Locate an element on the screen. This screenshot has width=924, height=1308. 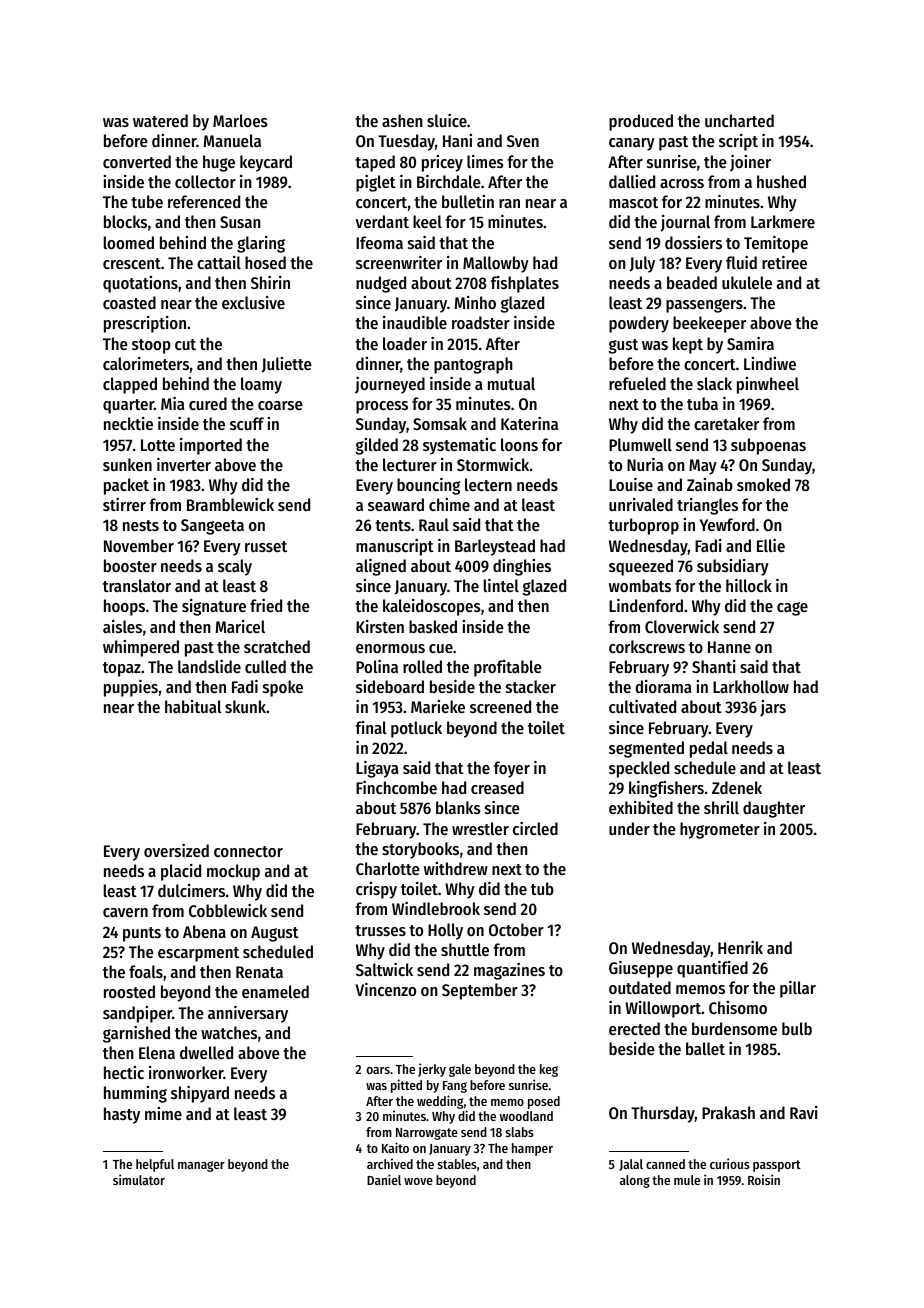
hoops is located at coordinates (124, 607).
